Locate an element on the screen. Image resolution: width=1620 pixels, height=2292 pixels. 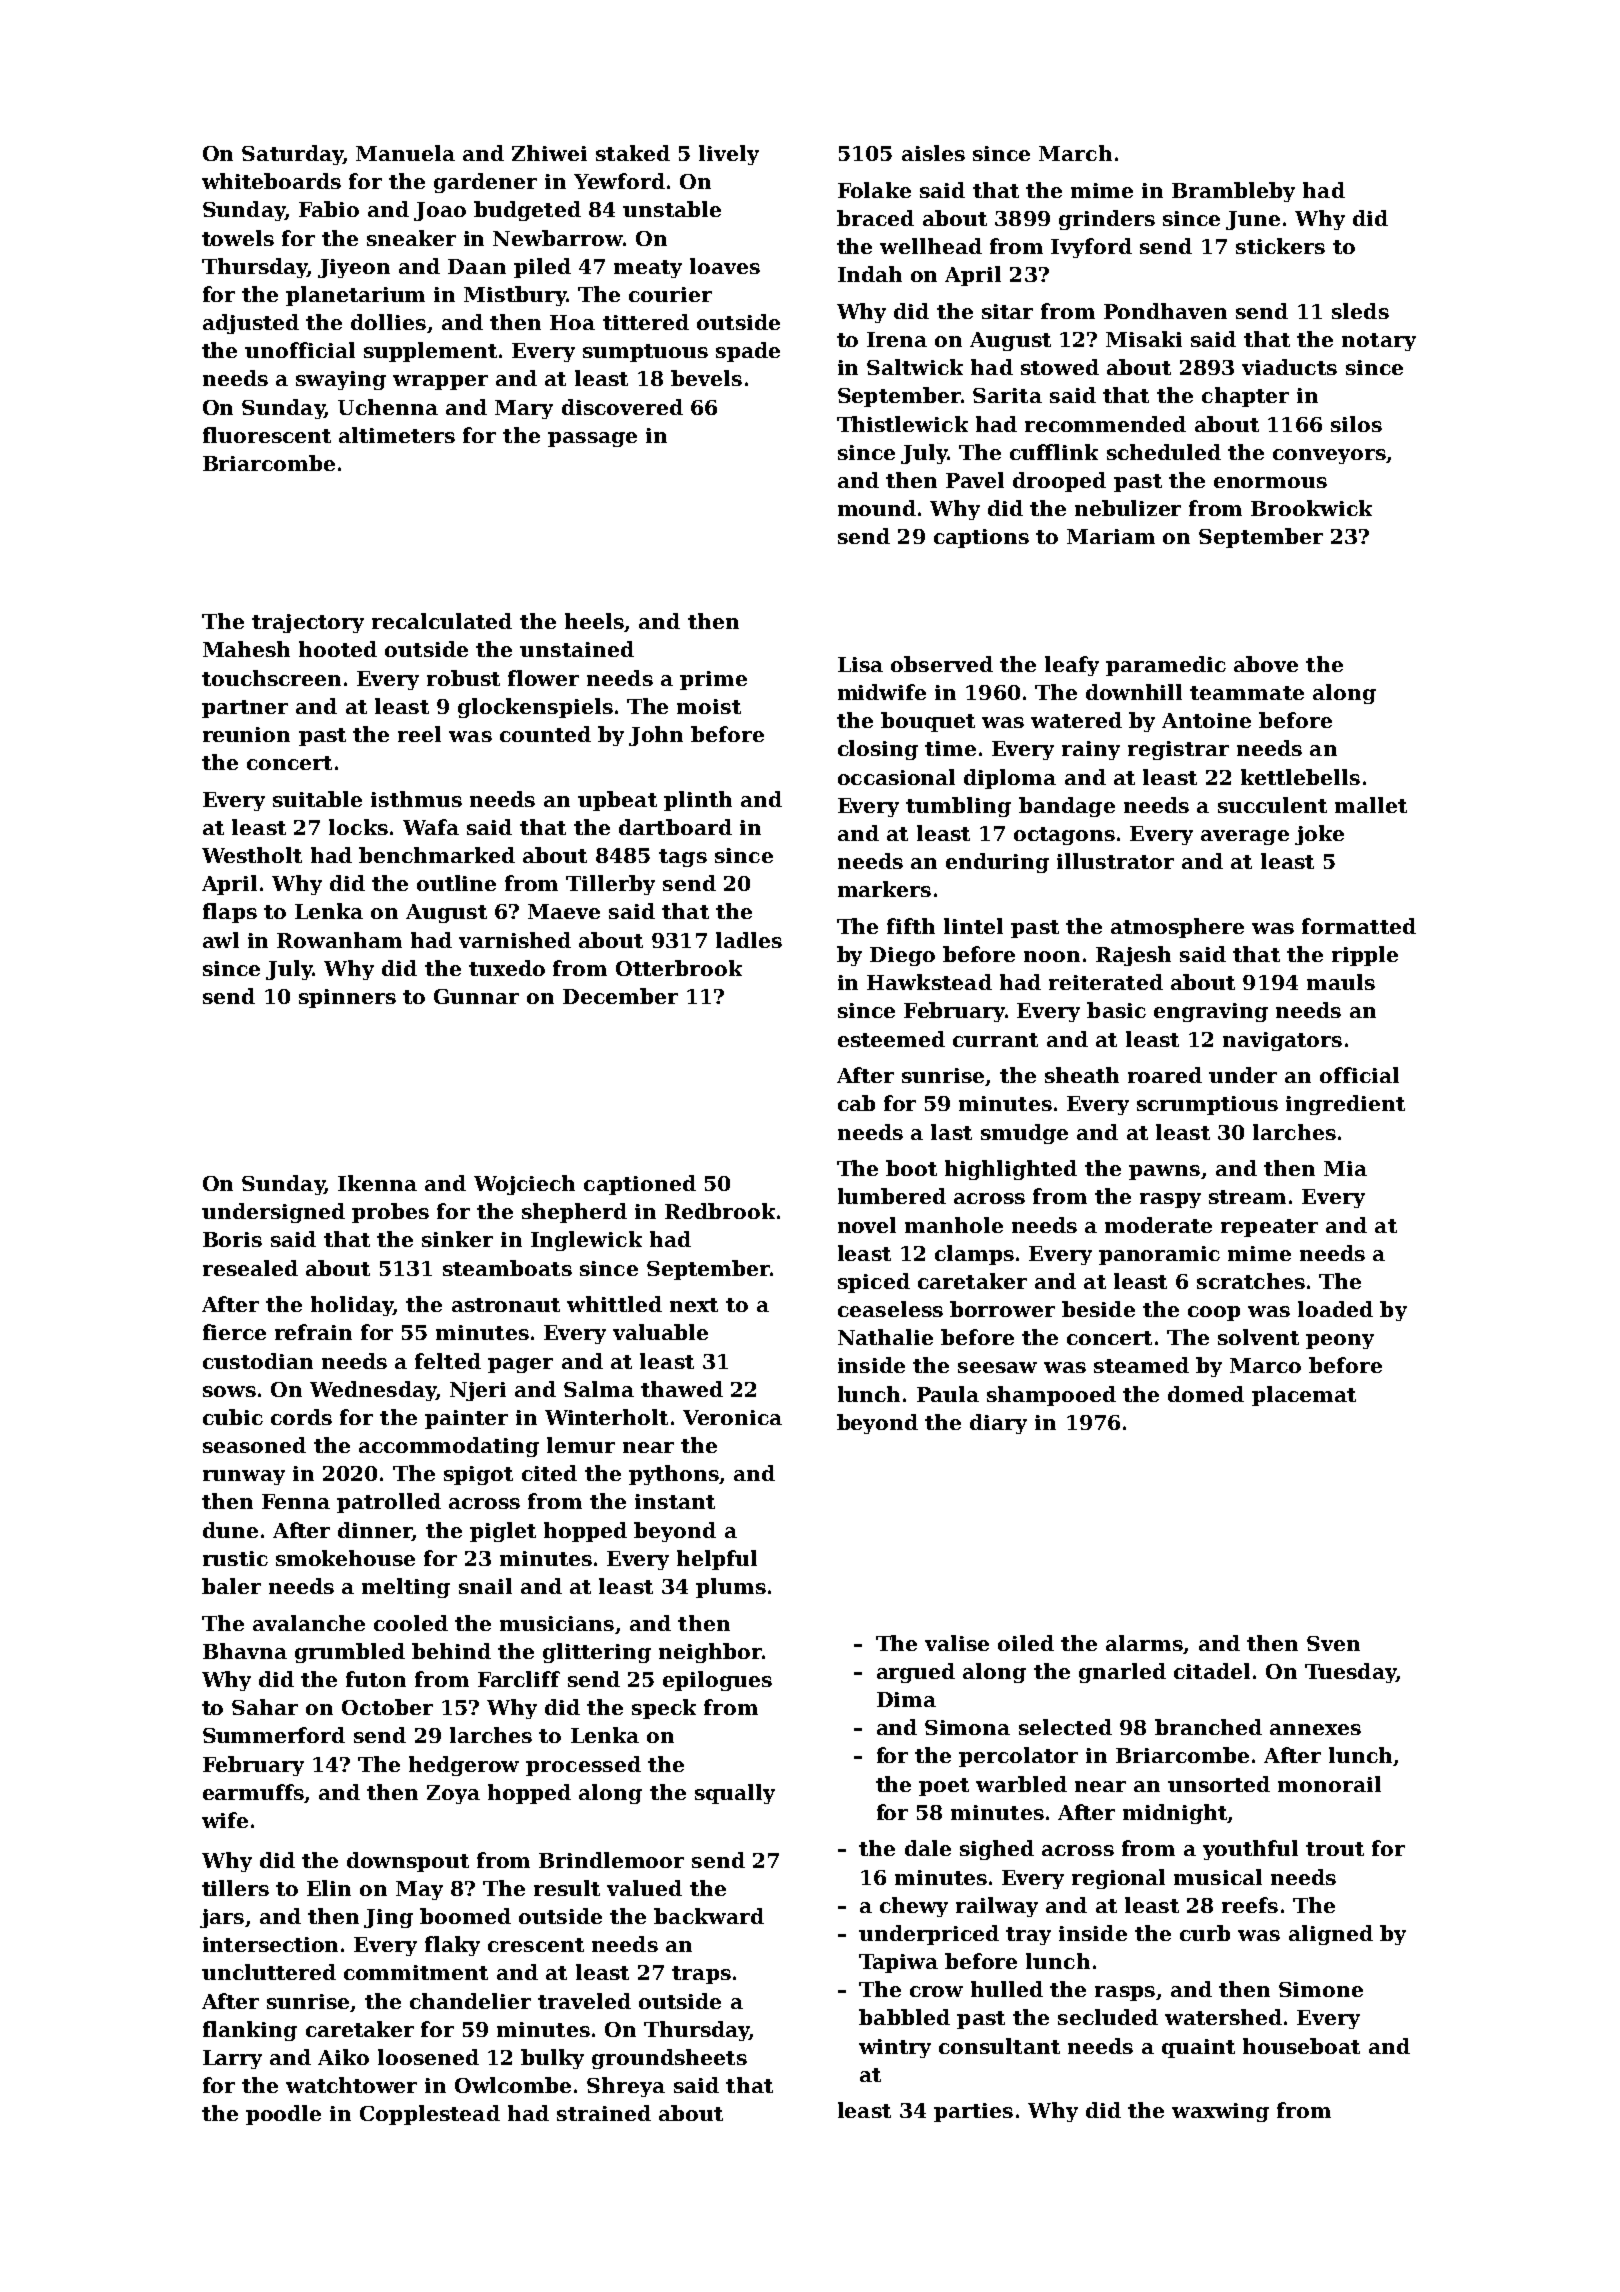
poodle is located at coordinates (283, 2115).
